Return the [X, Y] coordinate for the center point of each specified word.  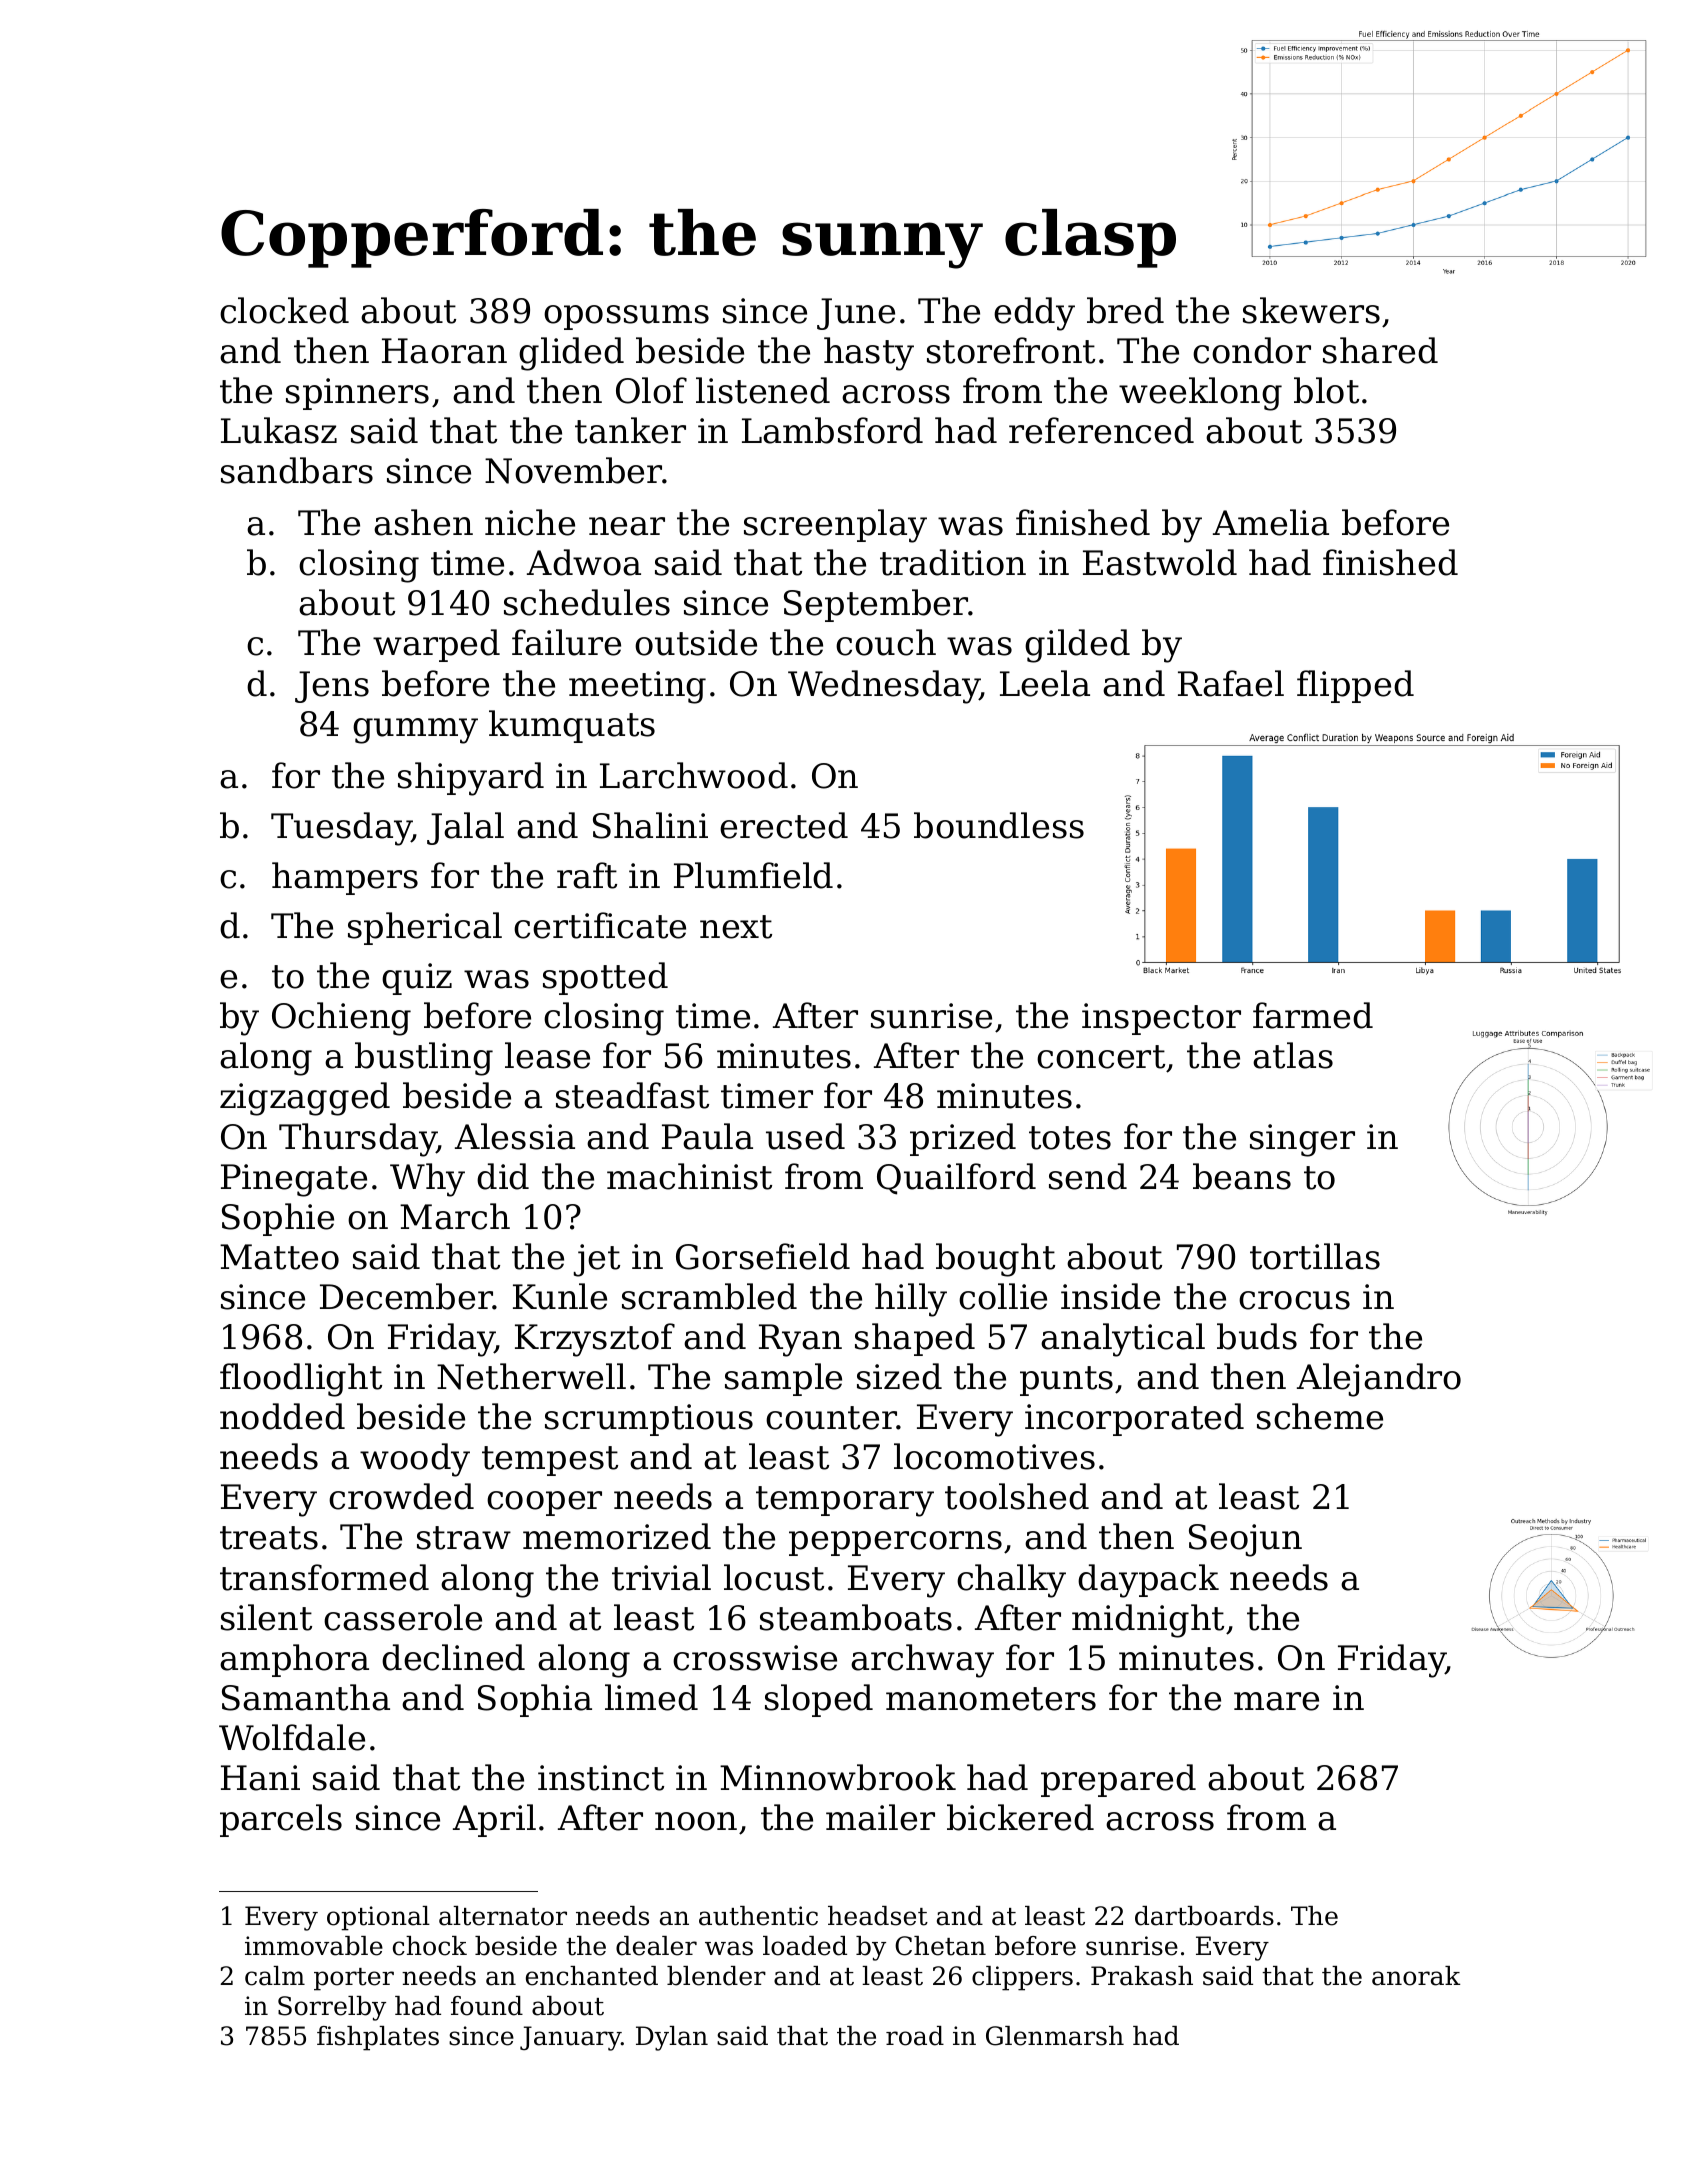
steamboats [856, 1617]
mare [1276, 1701]
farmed [1313, 1015]
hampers [345, 878]
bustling [424, 1059]
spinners [357, 394]
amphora [294, 1660]
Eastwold [1160, 562]
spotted [605, 978]
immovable [314, 1946]
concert [1101, 1057]
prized [963, 1139]
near [627, 526]
